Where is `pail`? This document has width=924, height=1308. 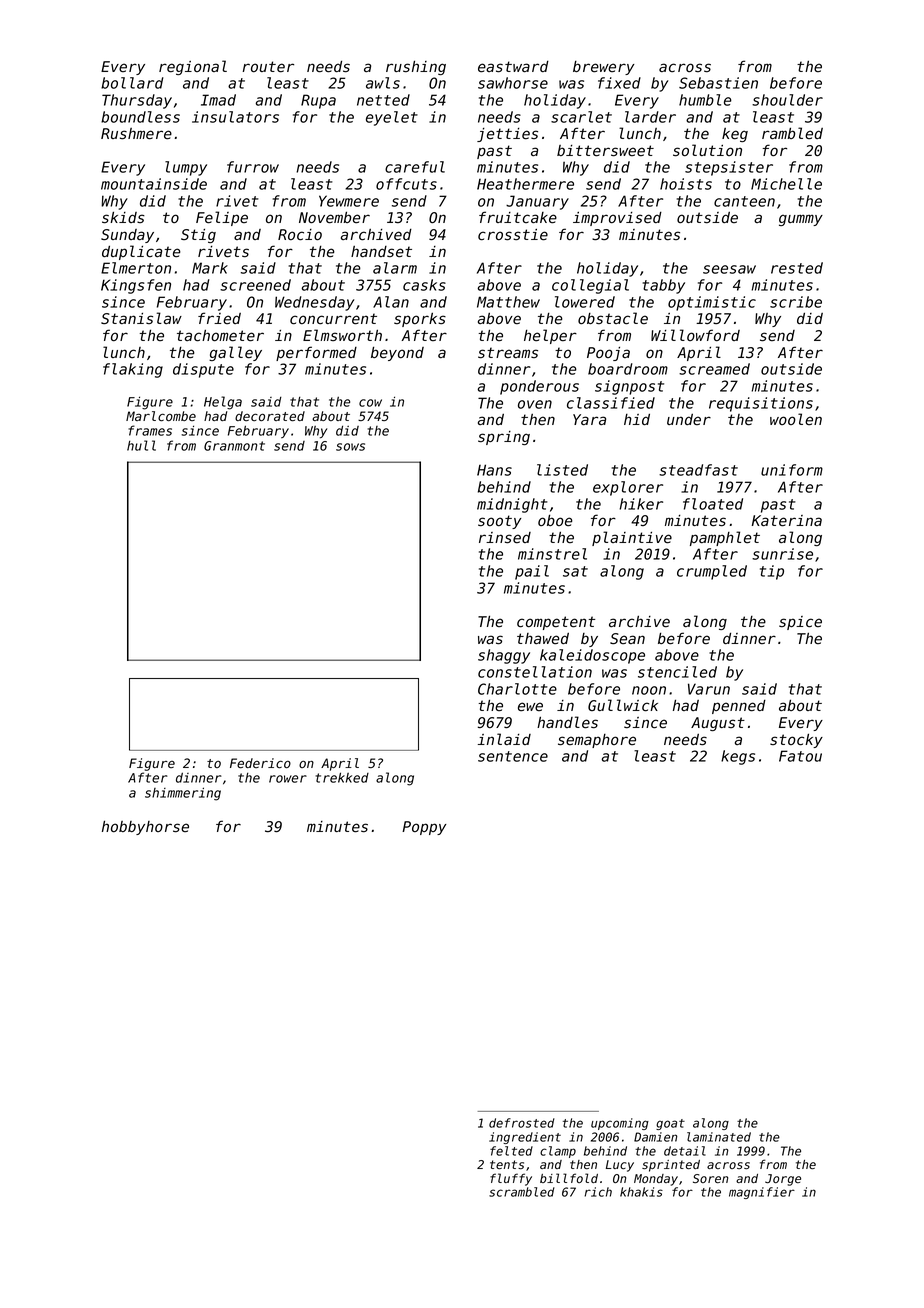 pail is located at coordinates (532, 572).
